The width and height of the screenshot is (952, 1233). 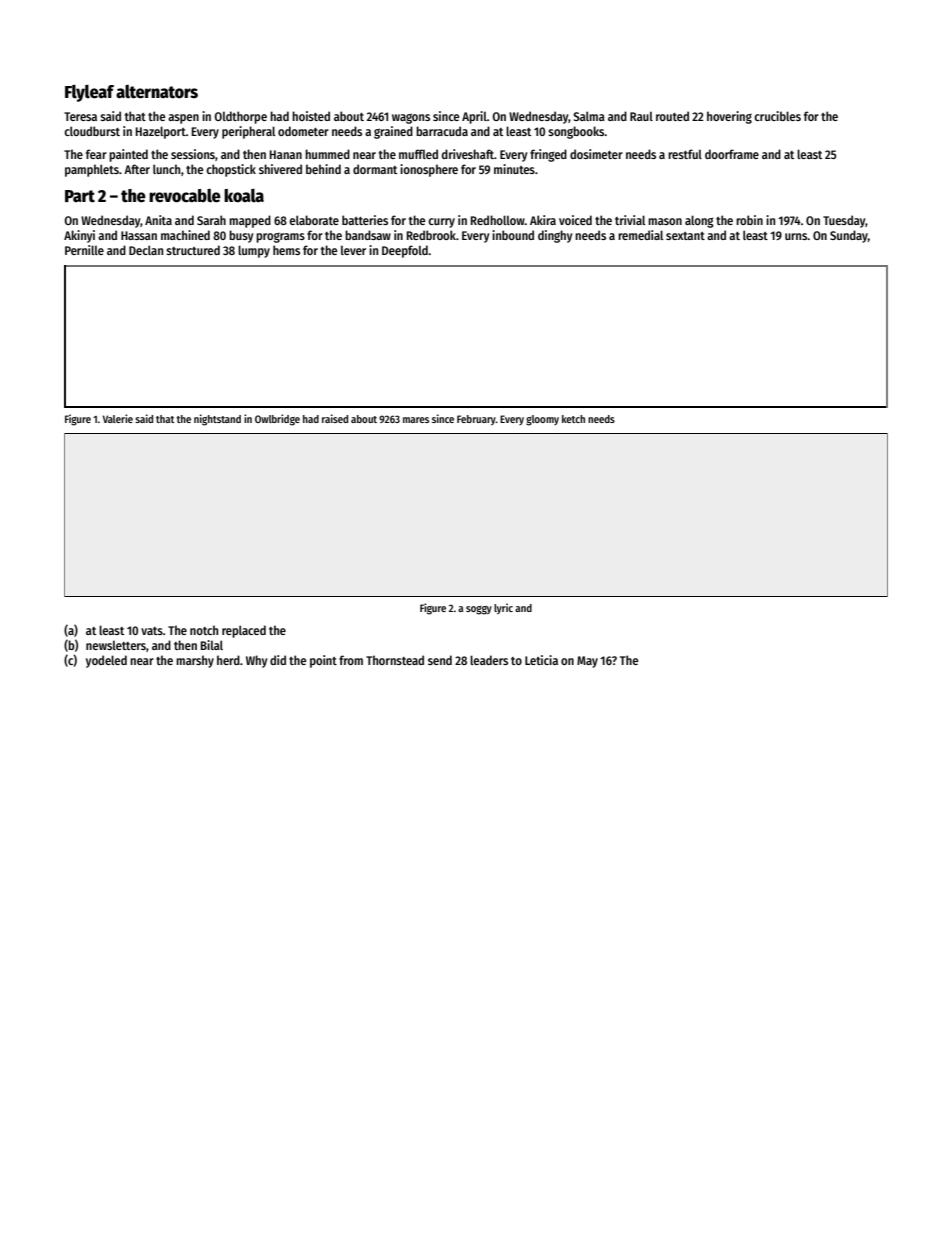 I want to click on nightstand, so click(x=217, y=420).
